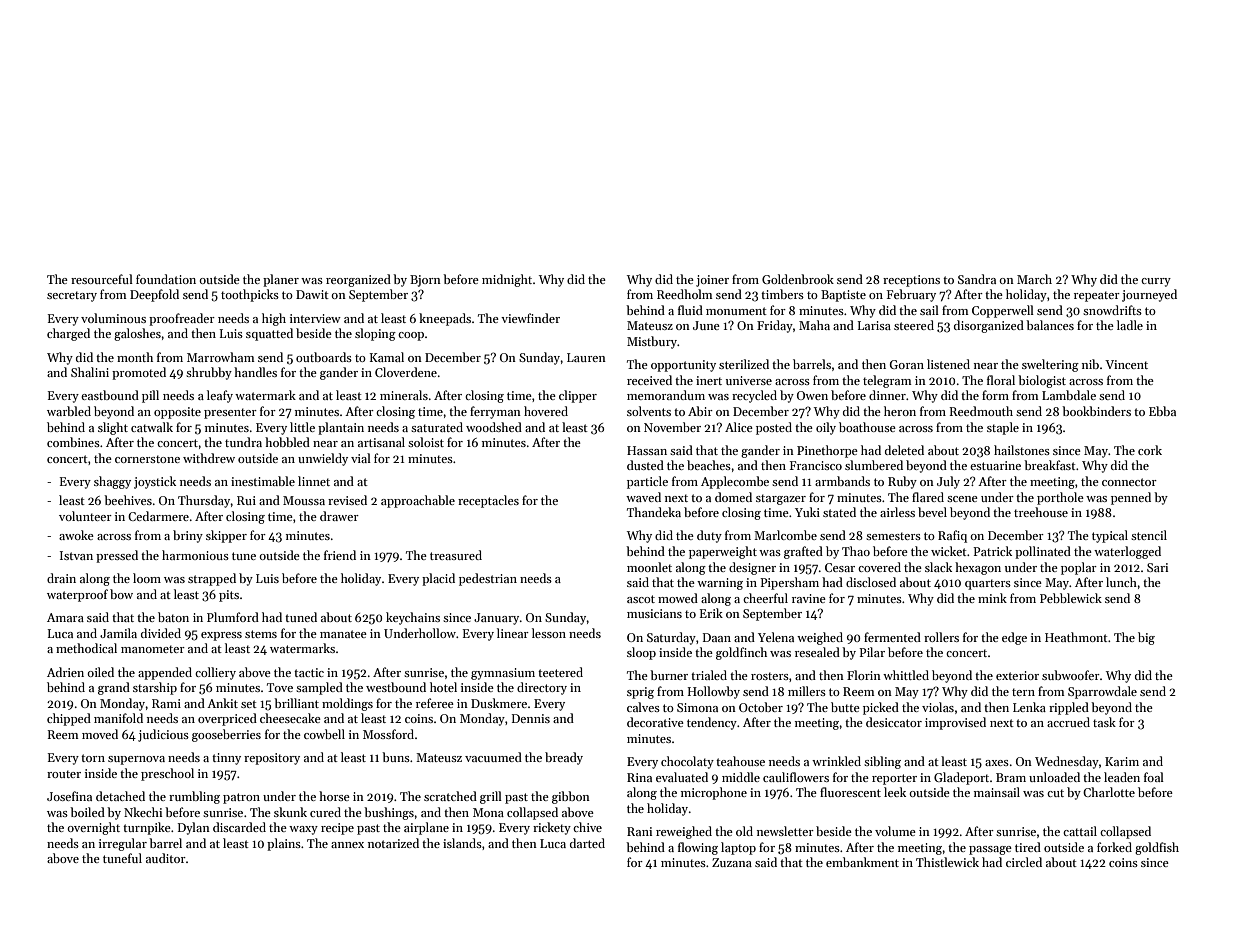 This screenshot has width=1233, height=952. I want to click on Ebba, so click(1162, 411).
